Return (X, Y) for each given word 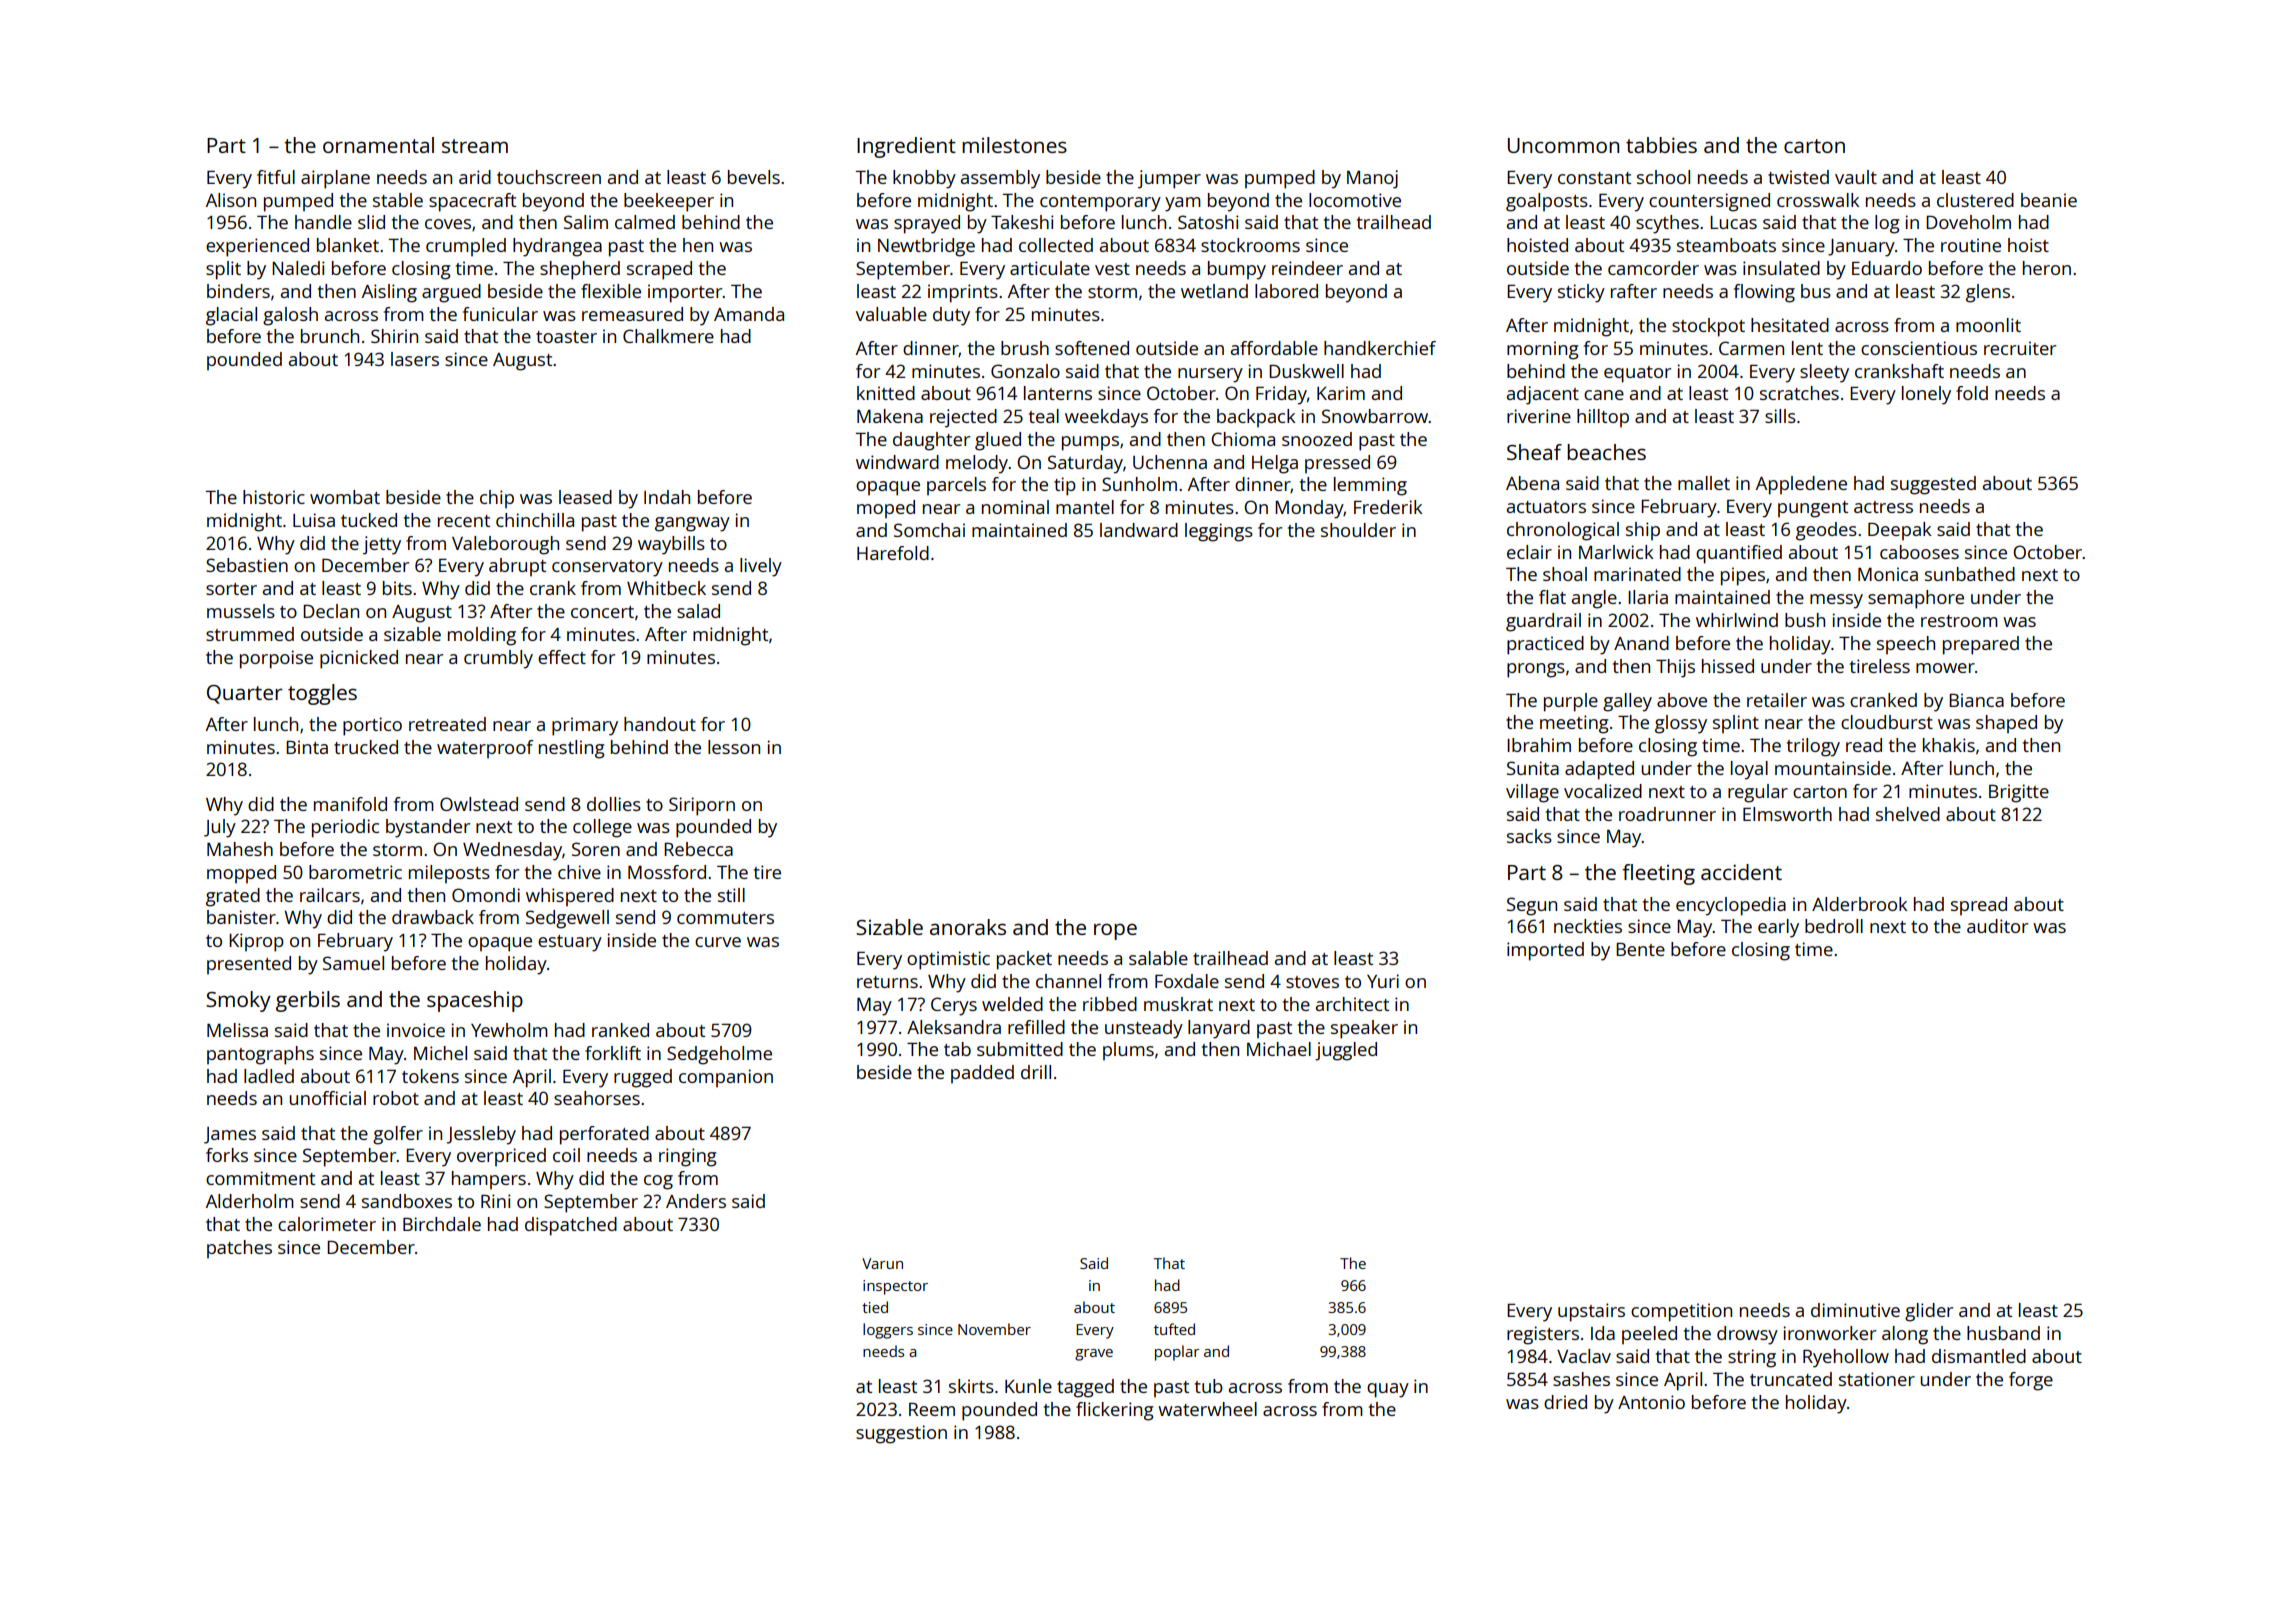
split (223, 270)
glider (1929, 1312)
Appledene (1801, 485)
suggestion (901, 1434)
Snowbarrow (1375, 416)
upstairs (1591, 1312)
